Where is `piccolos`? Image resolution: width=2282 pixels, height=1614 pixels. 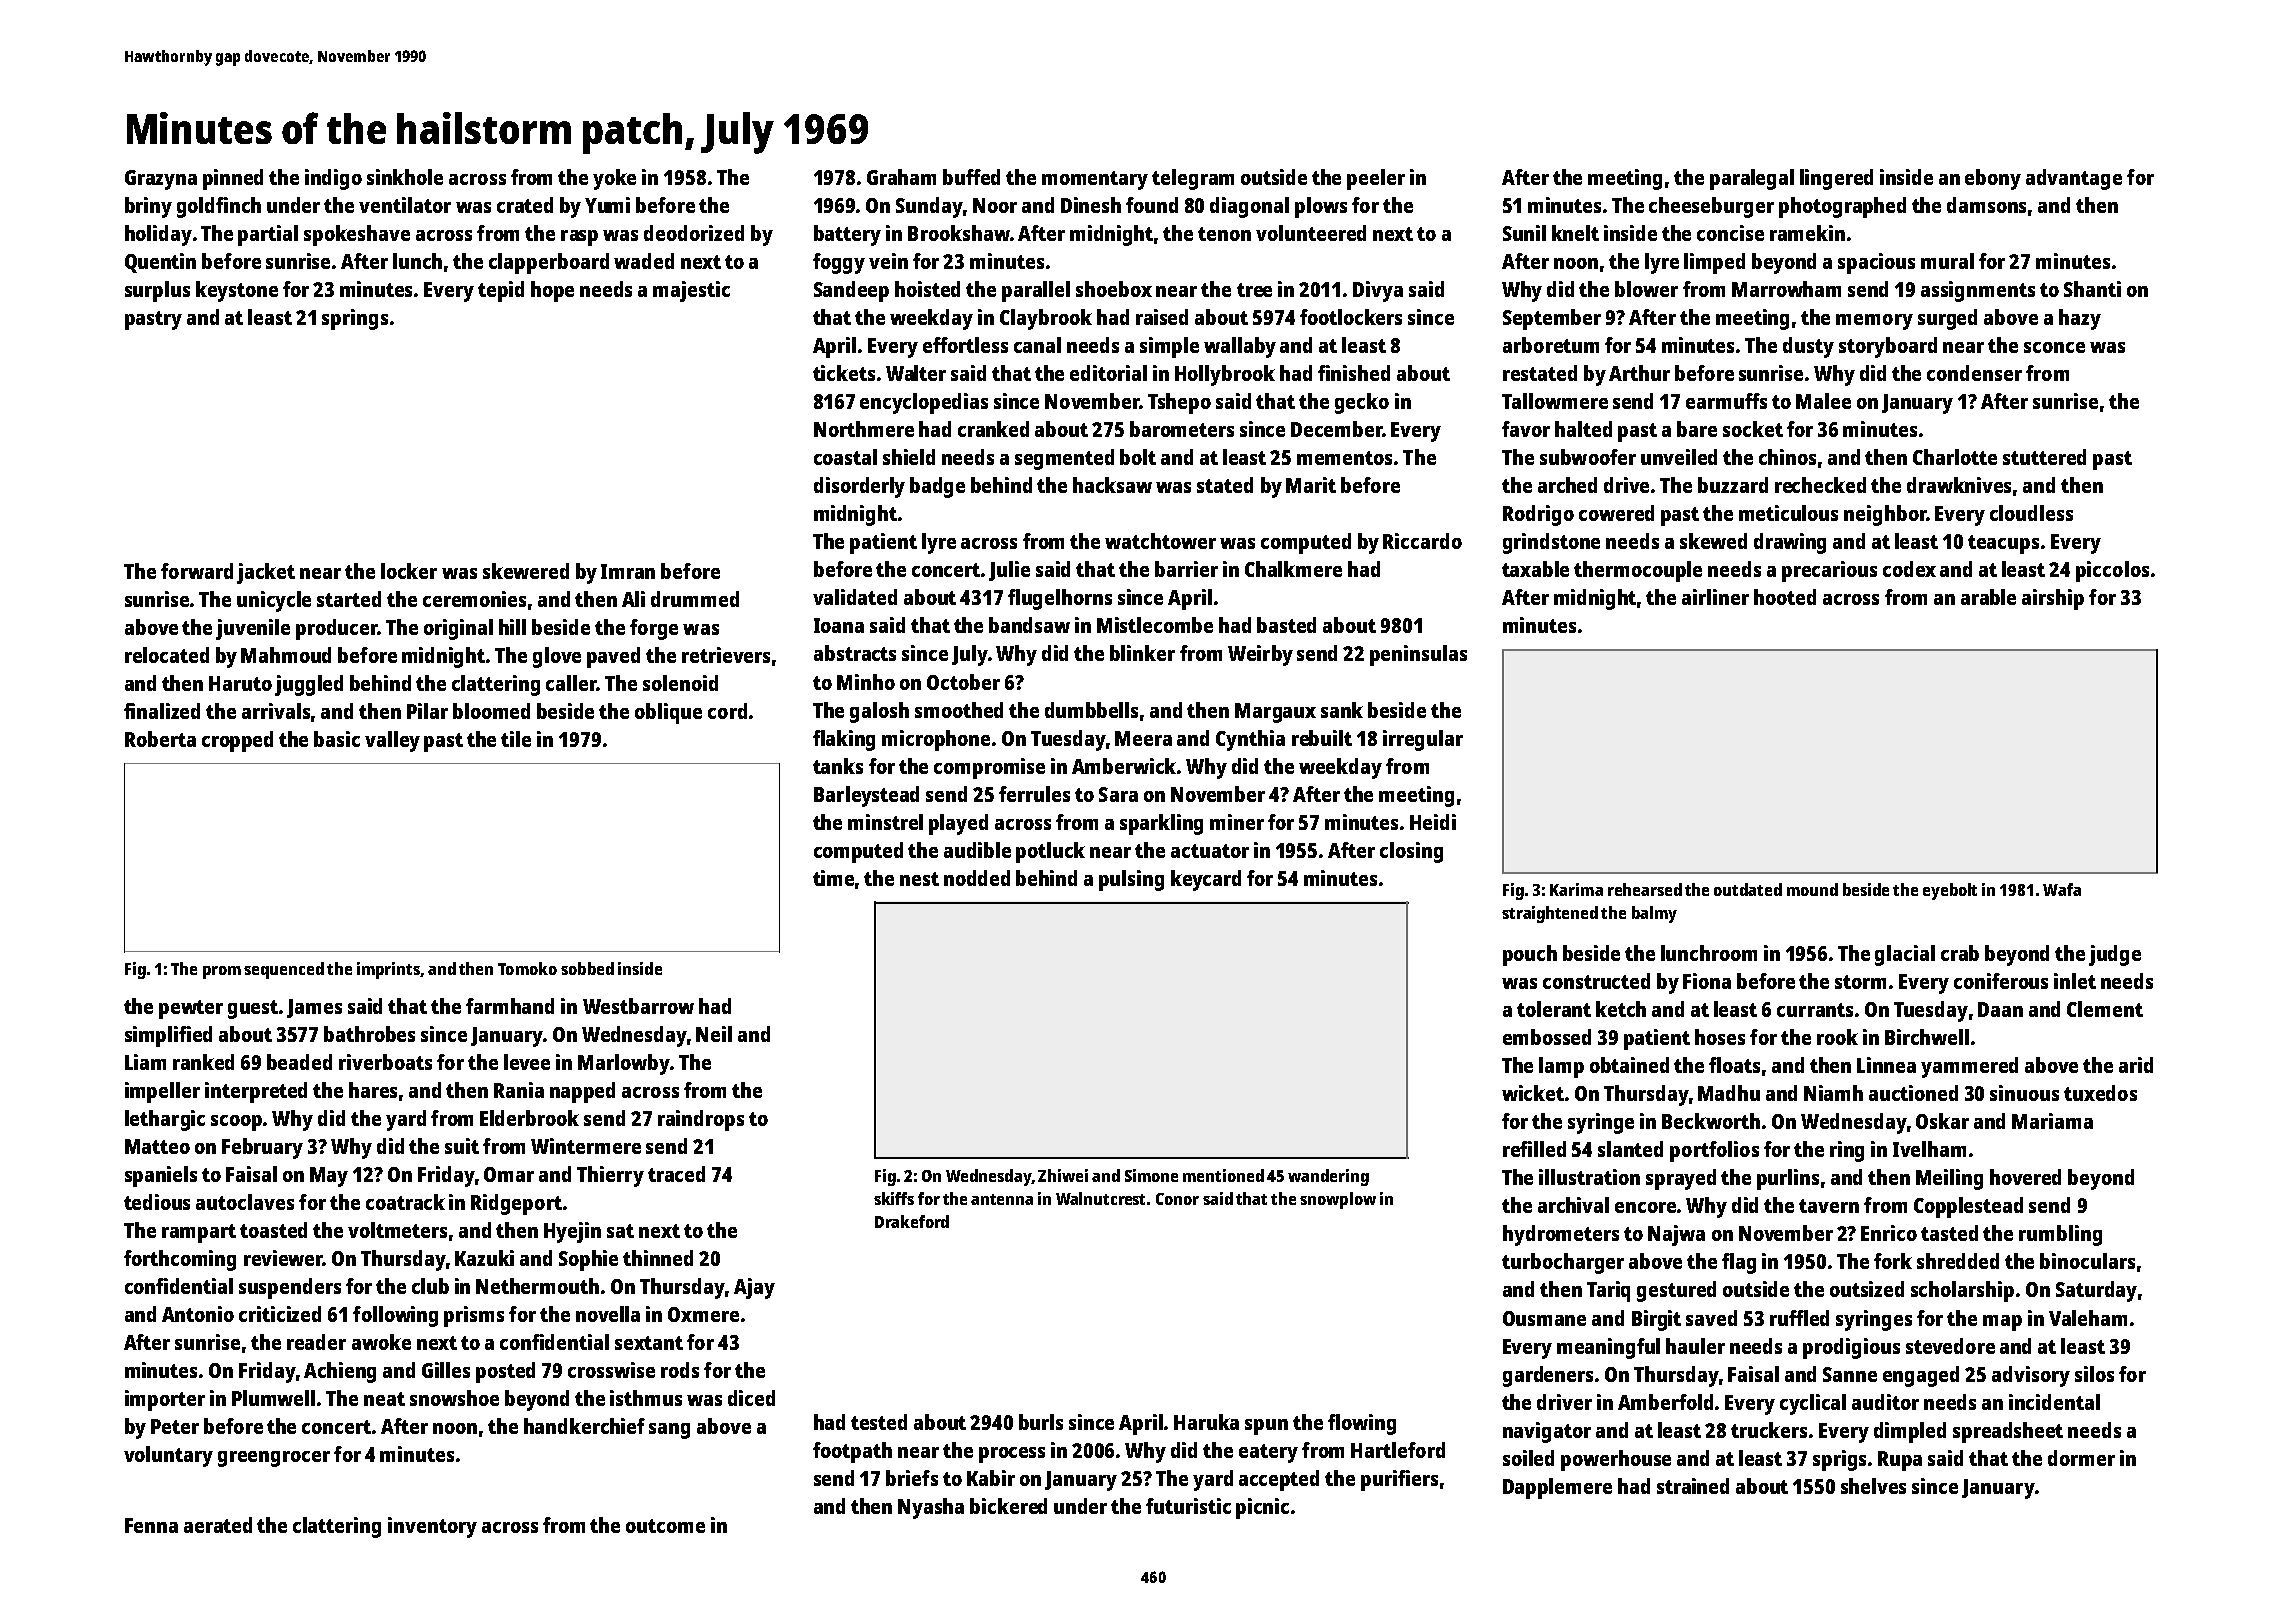 piccolos is located at coordinates (2112, 571).
